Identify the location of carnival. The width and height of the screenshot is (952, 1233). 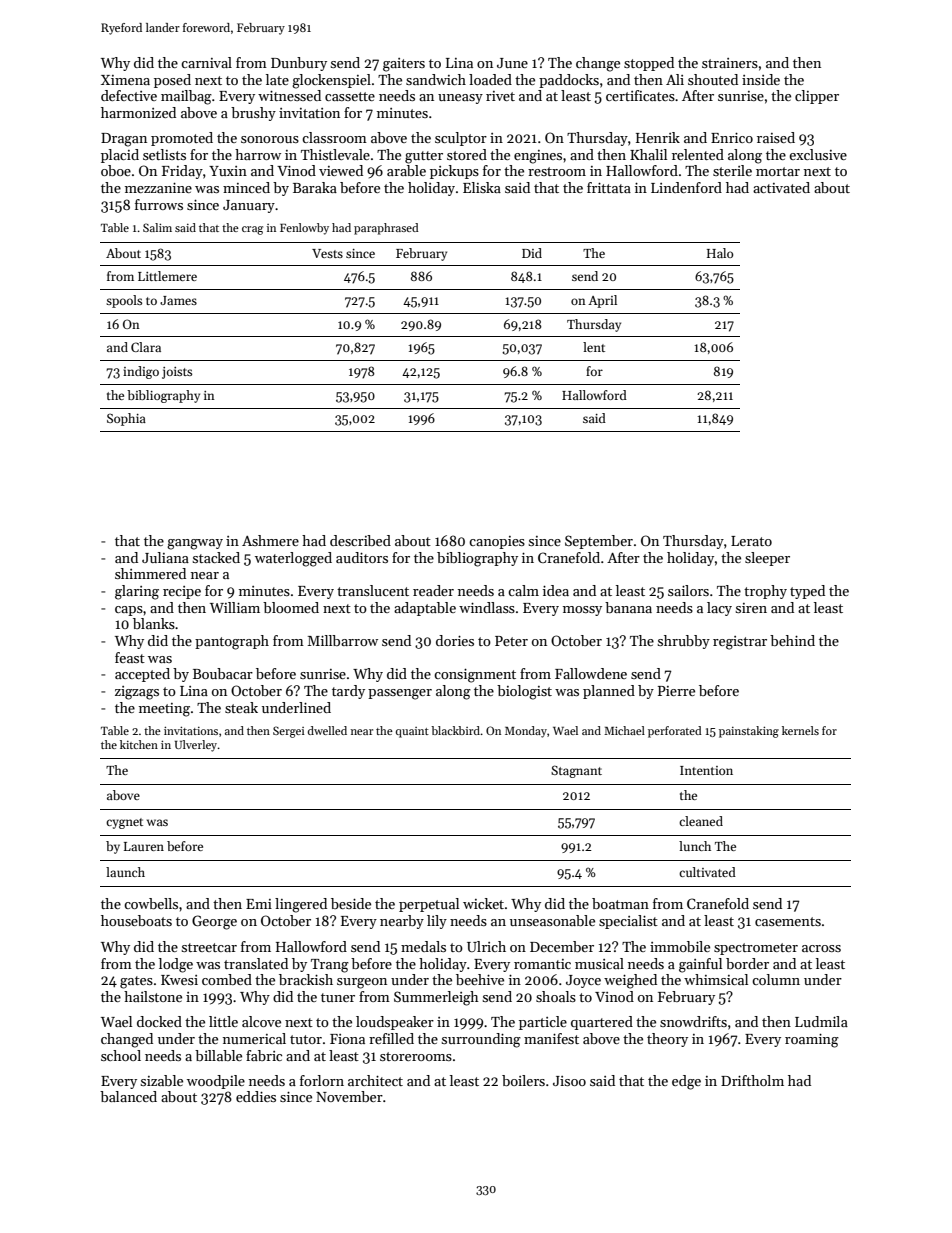
(206, 62).
